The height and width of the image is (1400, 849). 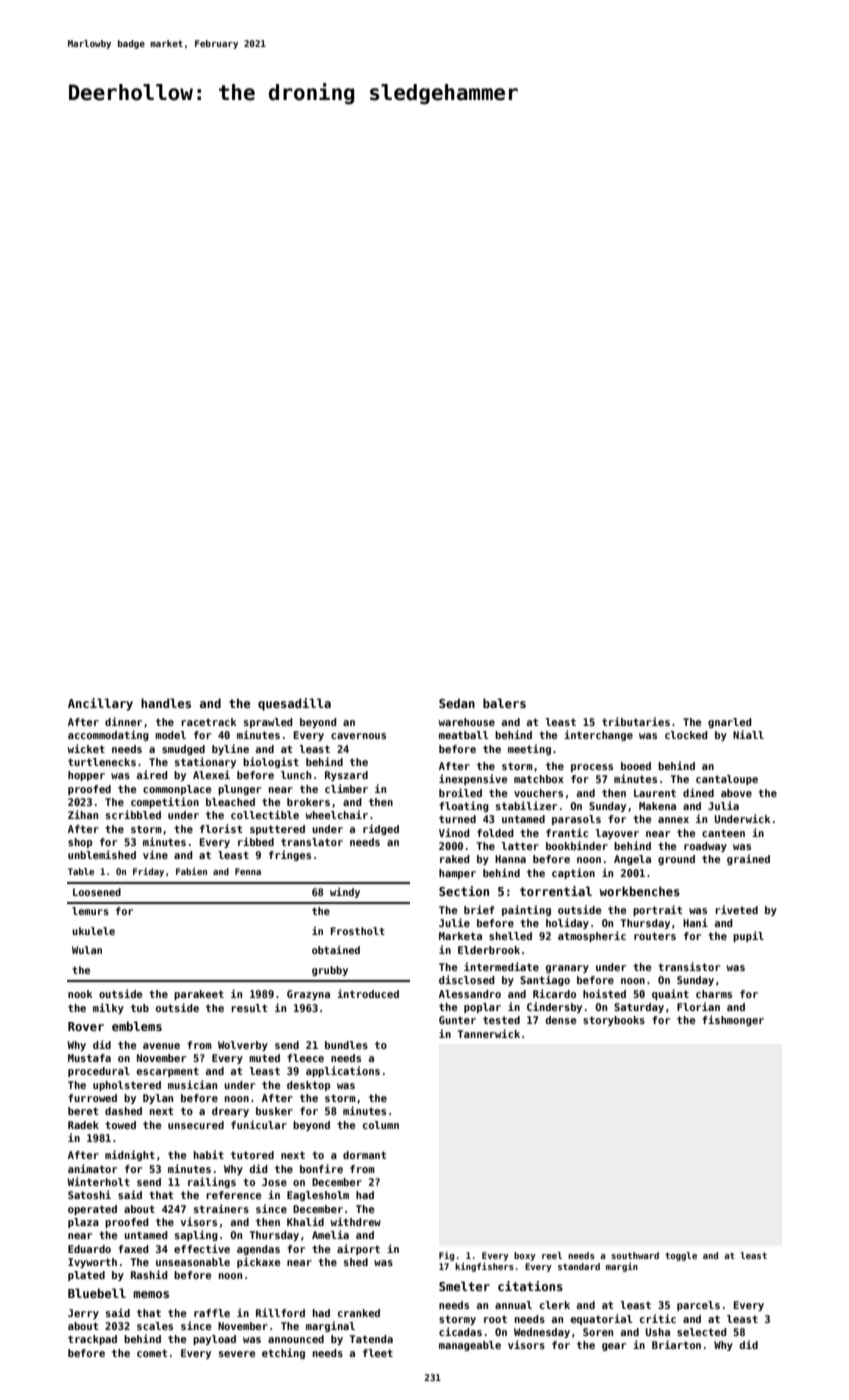 What do you see at coordinates (345, 892) in the image?
I see `windy` at bounding box center [345, 892].
